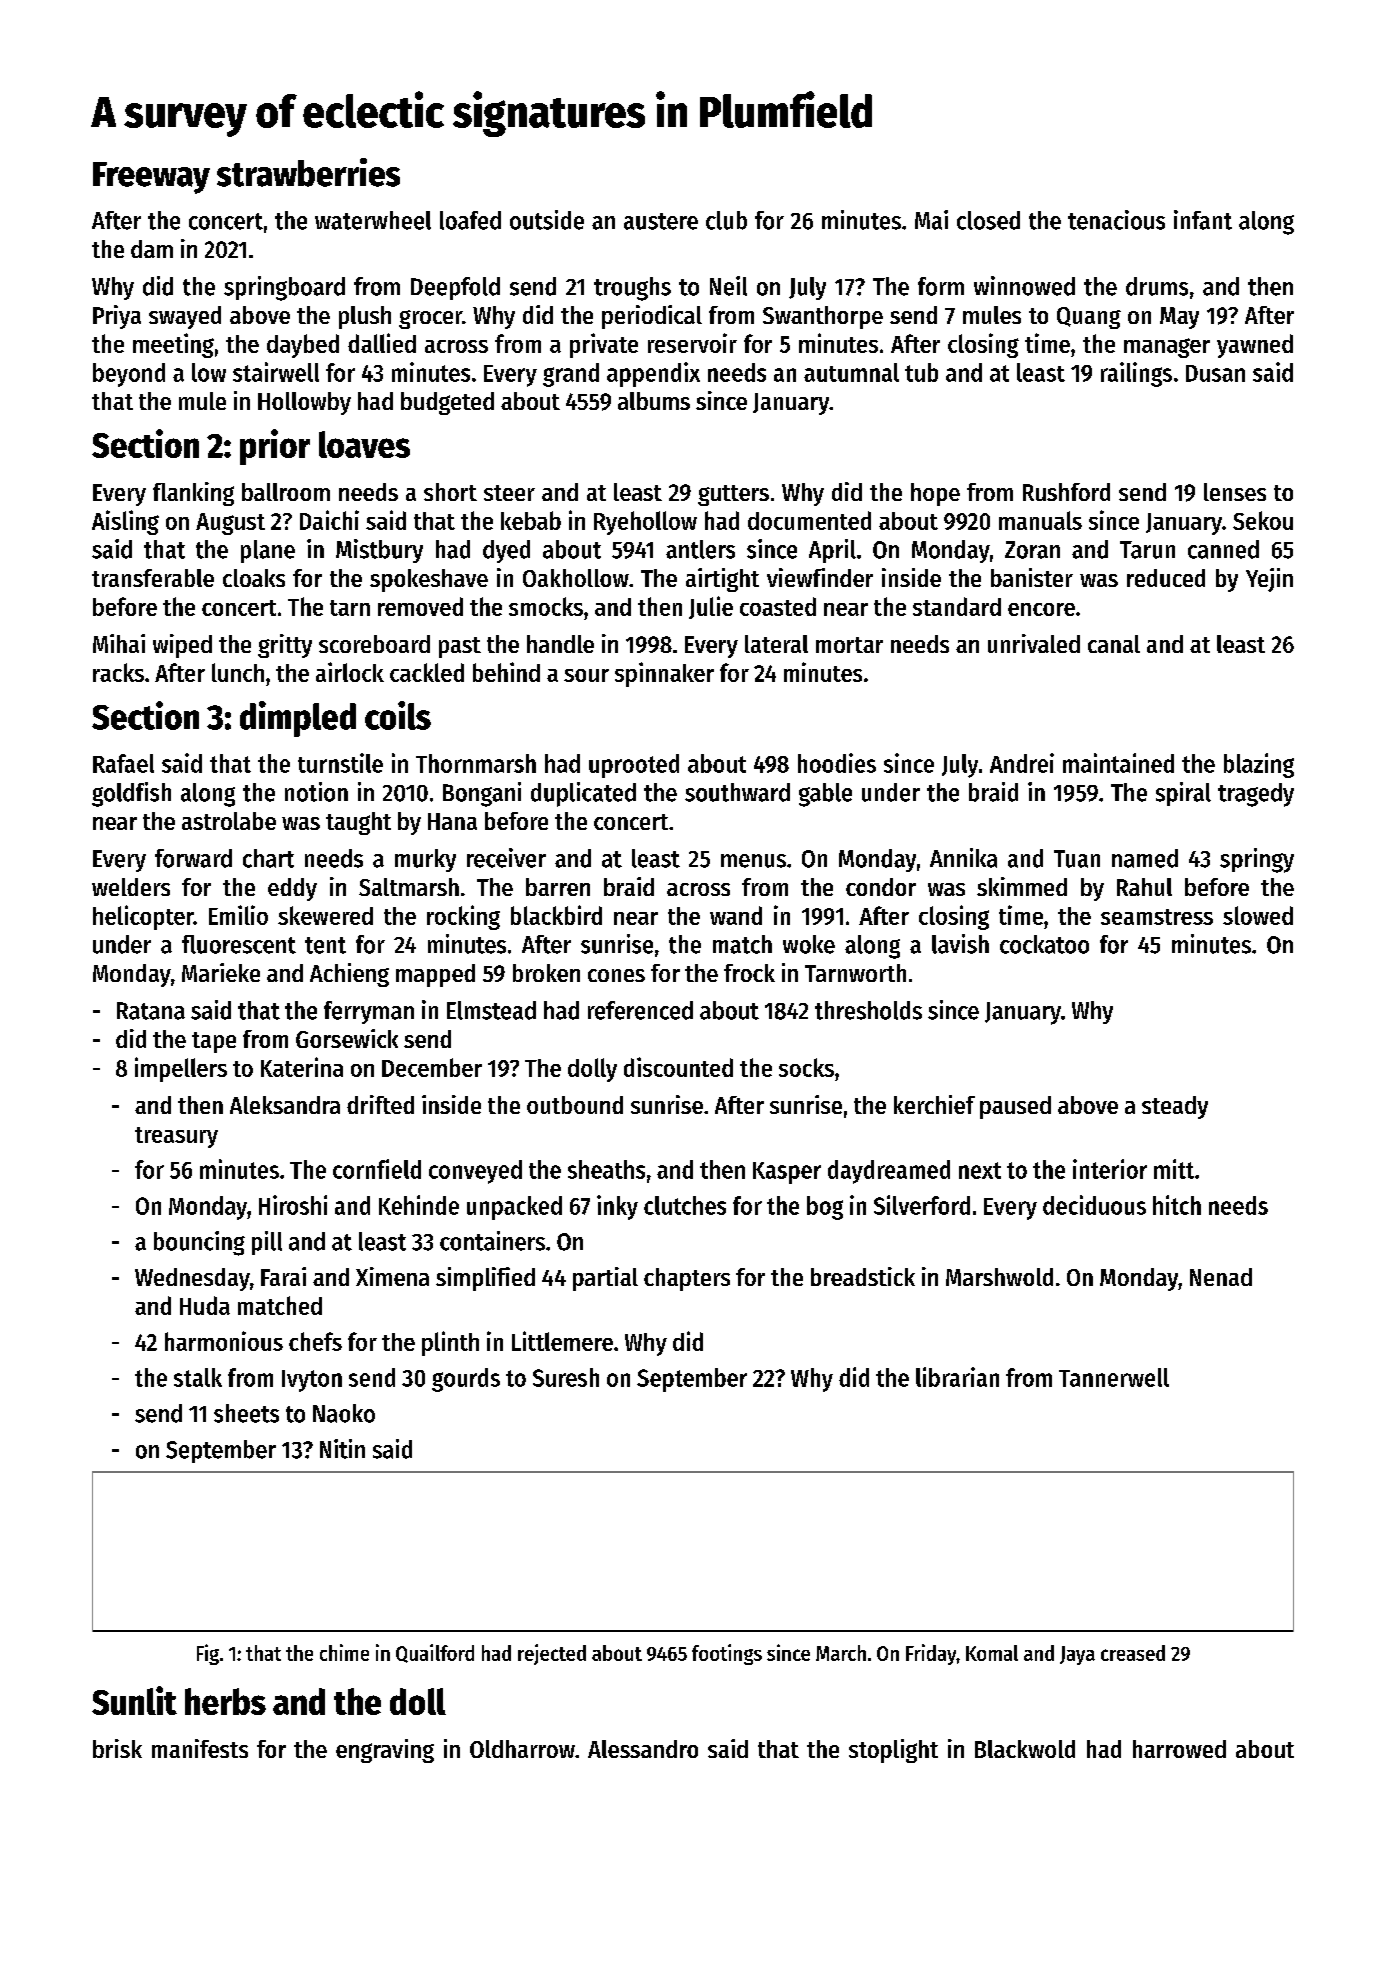 Image resolution: width=1386 pixels, height=1969 pixels. Describe the element at coordinates (476, 763) in the document. I see `Thornmarsh` at that location.
